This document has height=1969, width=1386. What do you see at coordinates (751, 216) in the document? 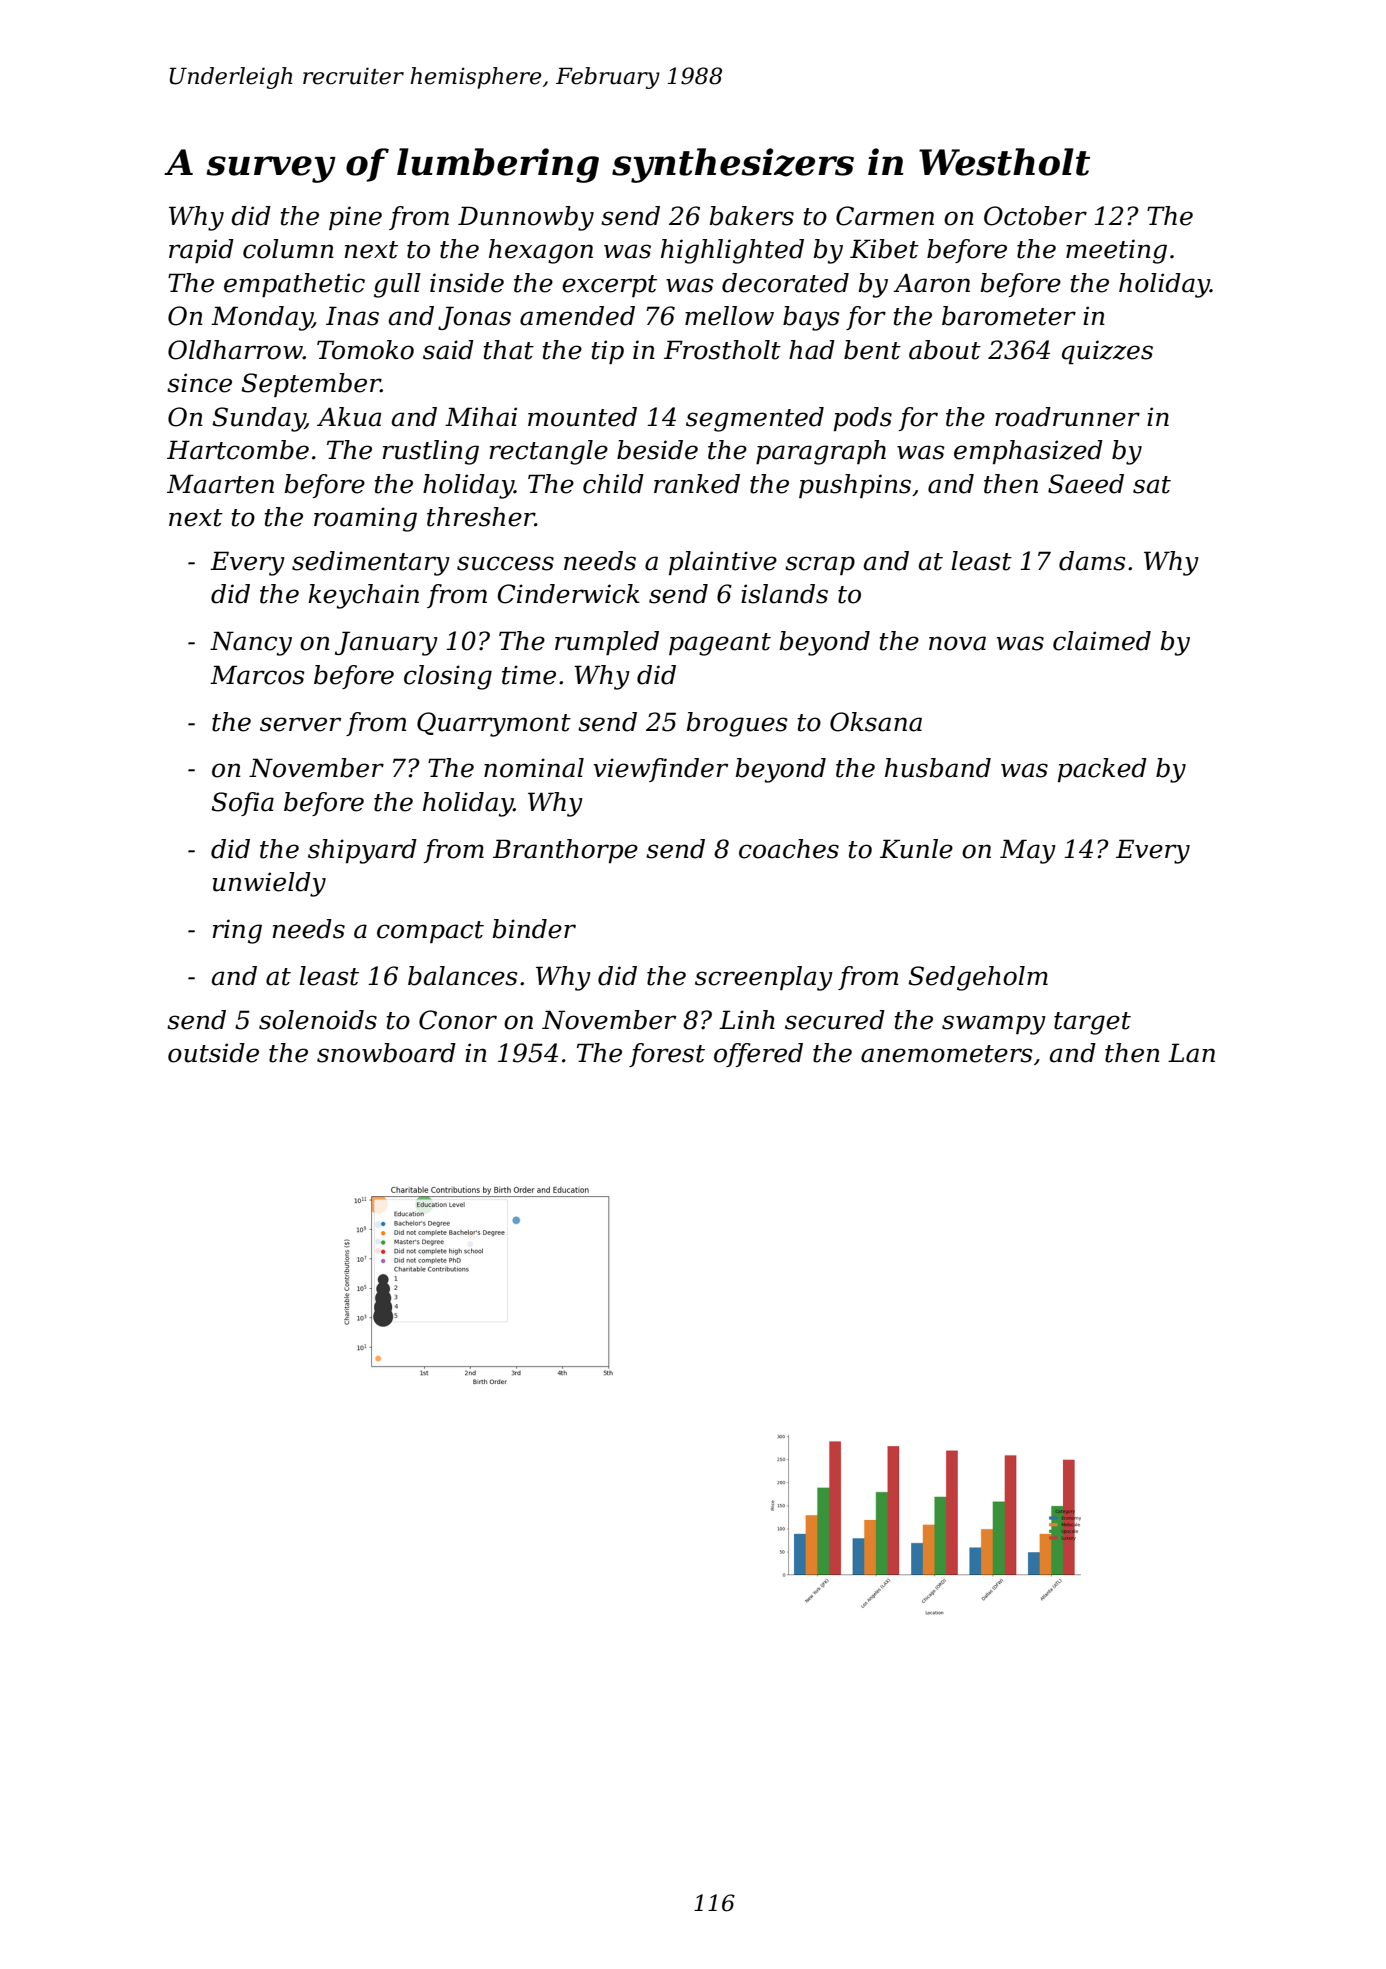
I see `bakers` at bounding box center [751, 216].
